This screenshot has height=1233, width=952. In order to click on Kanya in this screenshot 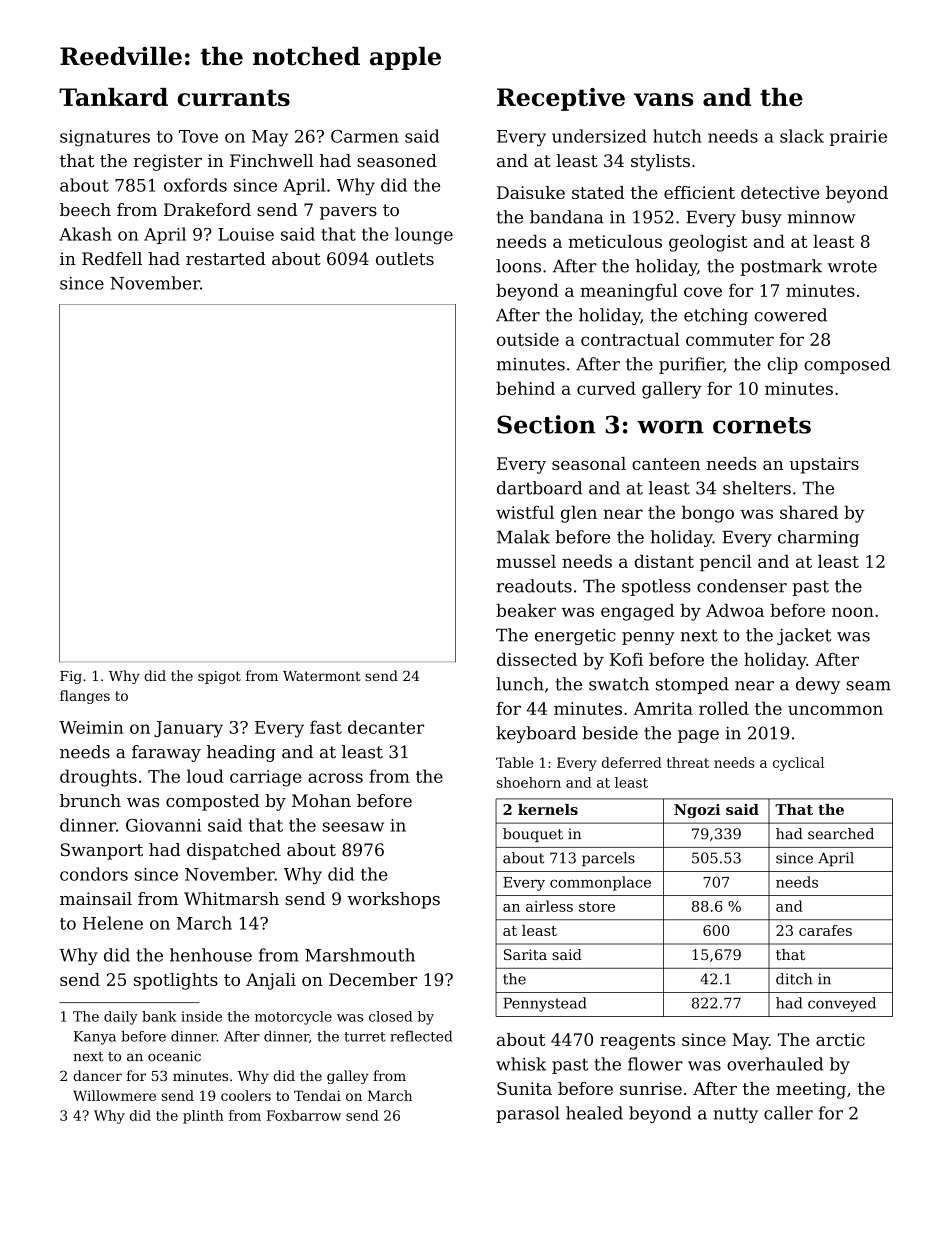, I will do `click(95, 1038)`.
